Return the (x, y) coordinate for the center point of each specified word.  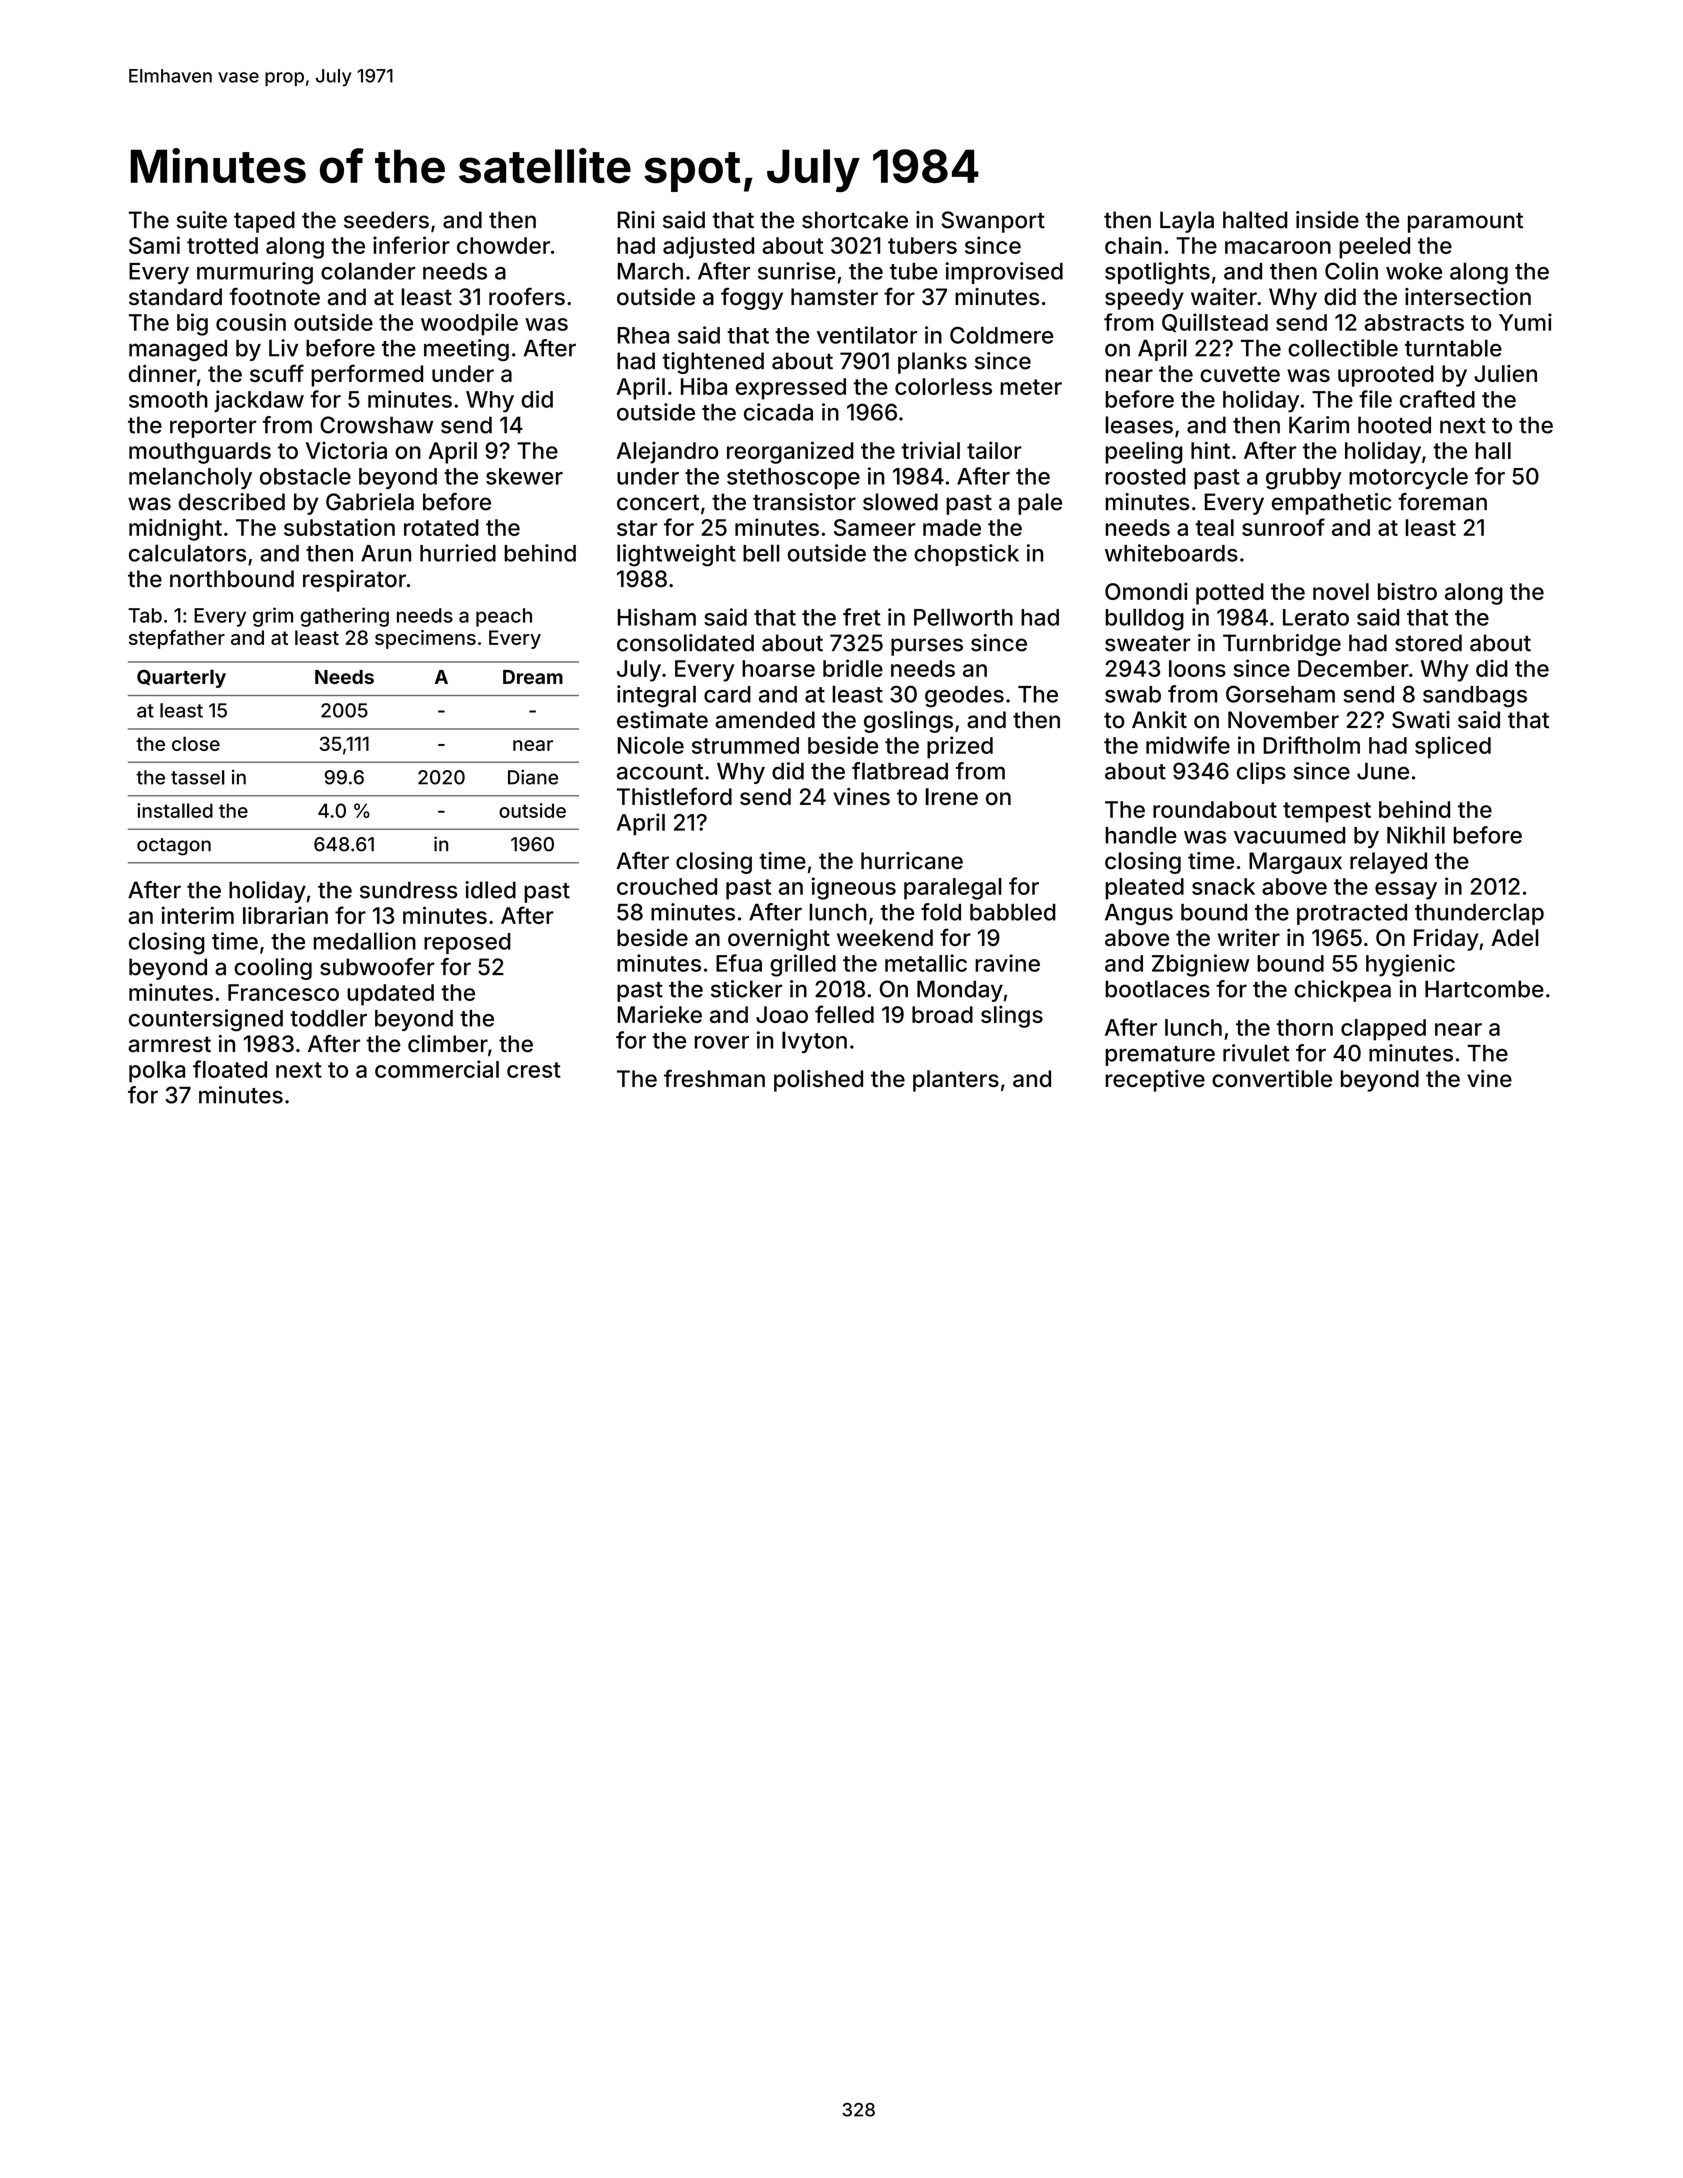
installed (175, 810)
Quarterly (181, 678)
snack (1223, 886)
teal (1214, 527)
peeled (1374, 248)
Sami (154, 245)
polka (157, 1072)
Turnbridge (1282, 645)
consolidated (685, 643)
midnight (175, 529)
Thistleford (674, 796)
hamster (834, 297)
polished (818, 1081)
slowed (900, 502)
